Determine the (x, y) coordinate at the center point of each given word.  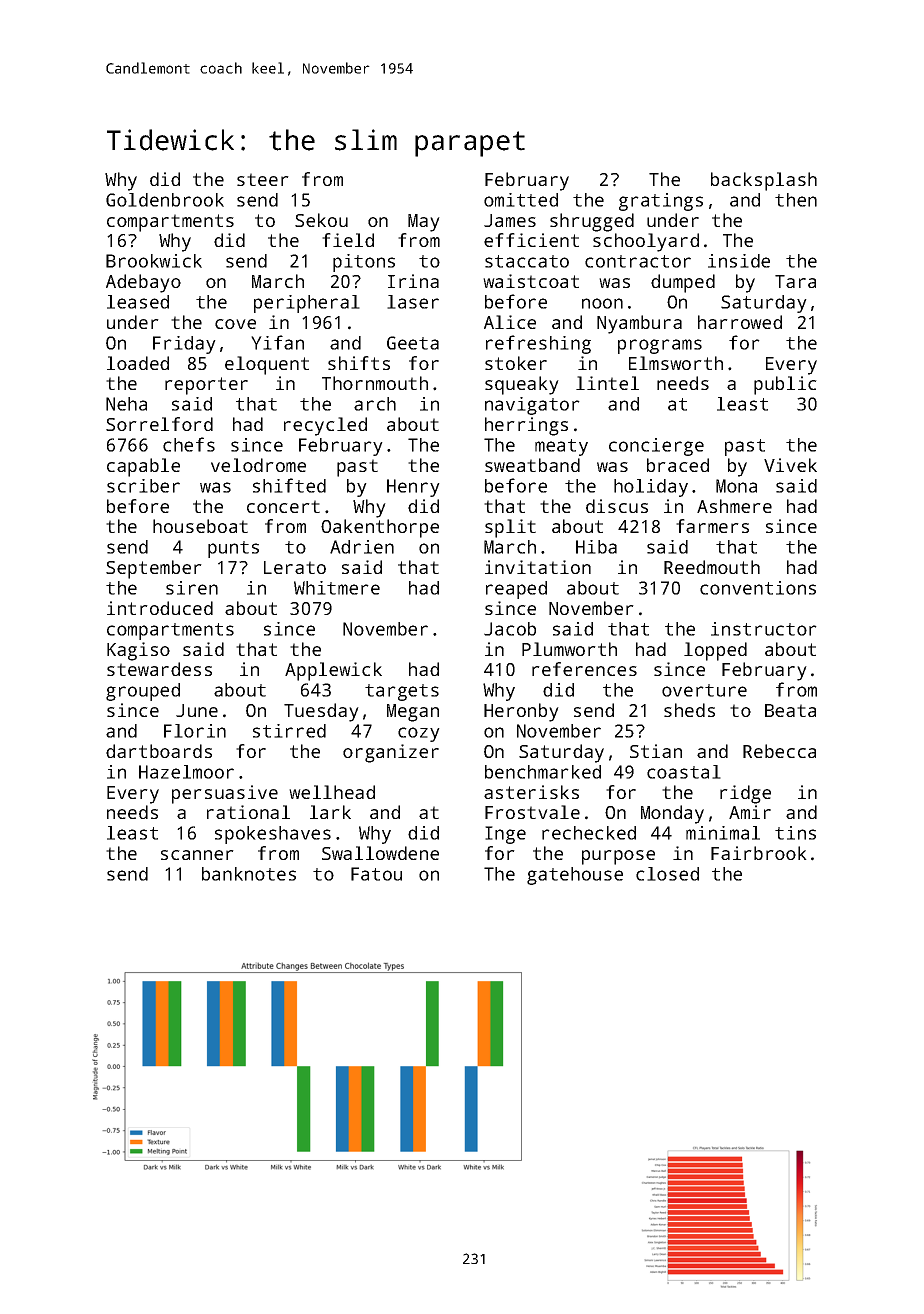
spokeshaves (273, 835)
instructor (764, 629)
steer (263, 179)
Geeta (413, 343)
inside (739, 261)
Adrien (362, 547)
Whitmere (337, 588)
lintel (607, 383)
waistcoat (531, 281)
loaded (138, 363)
